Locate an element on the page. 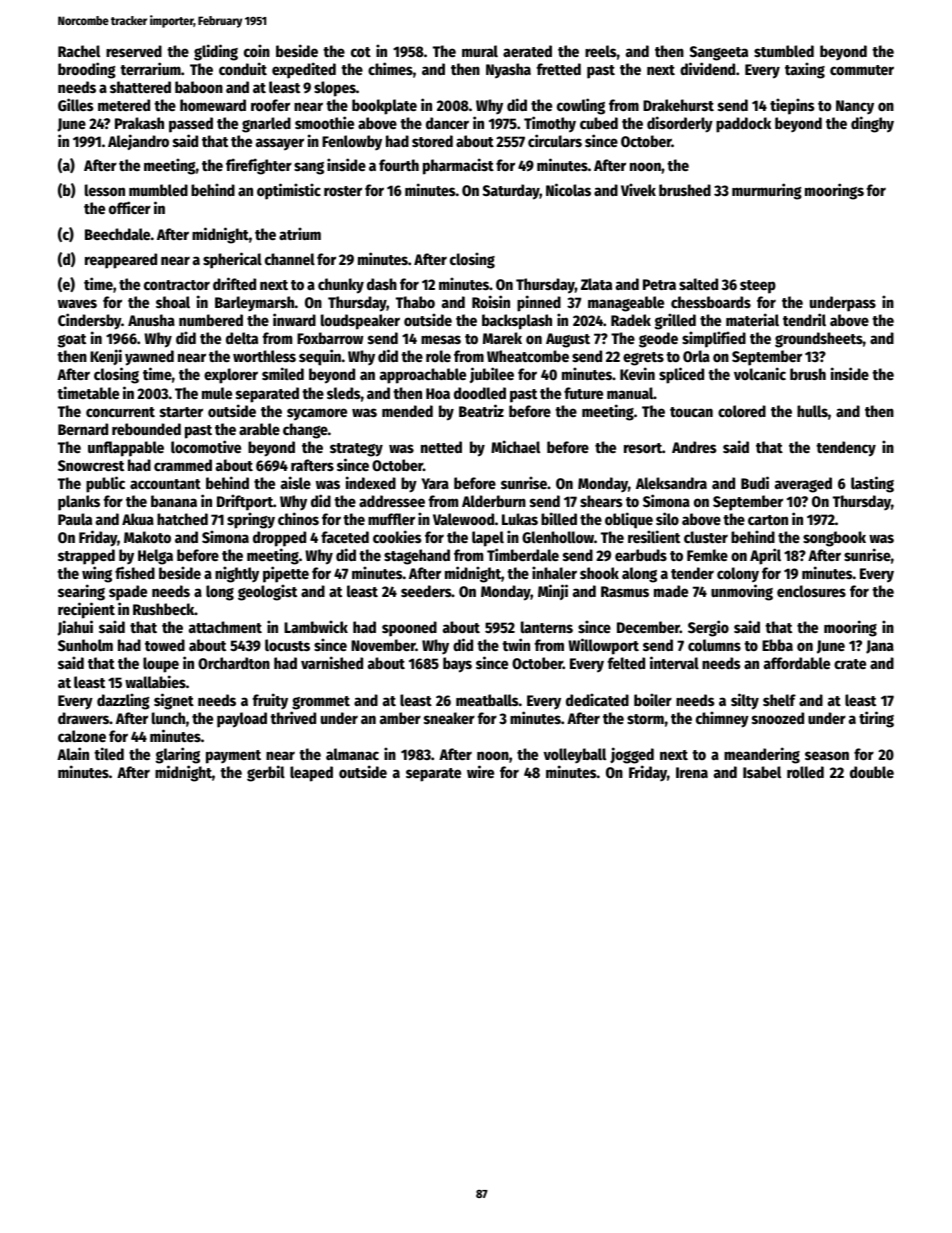 The image size is (952, 1233). Sunholm is located at coordinates (85, 645).
